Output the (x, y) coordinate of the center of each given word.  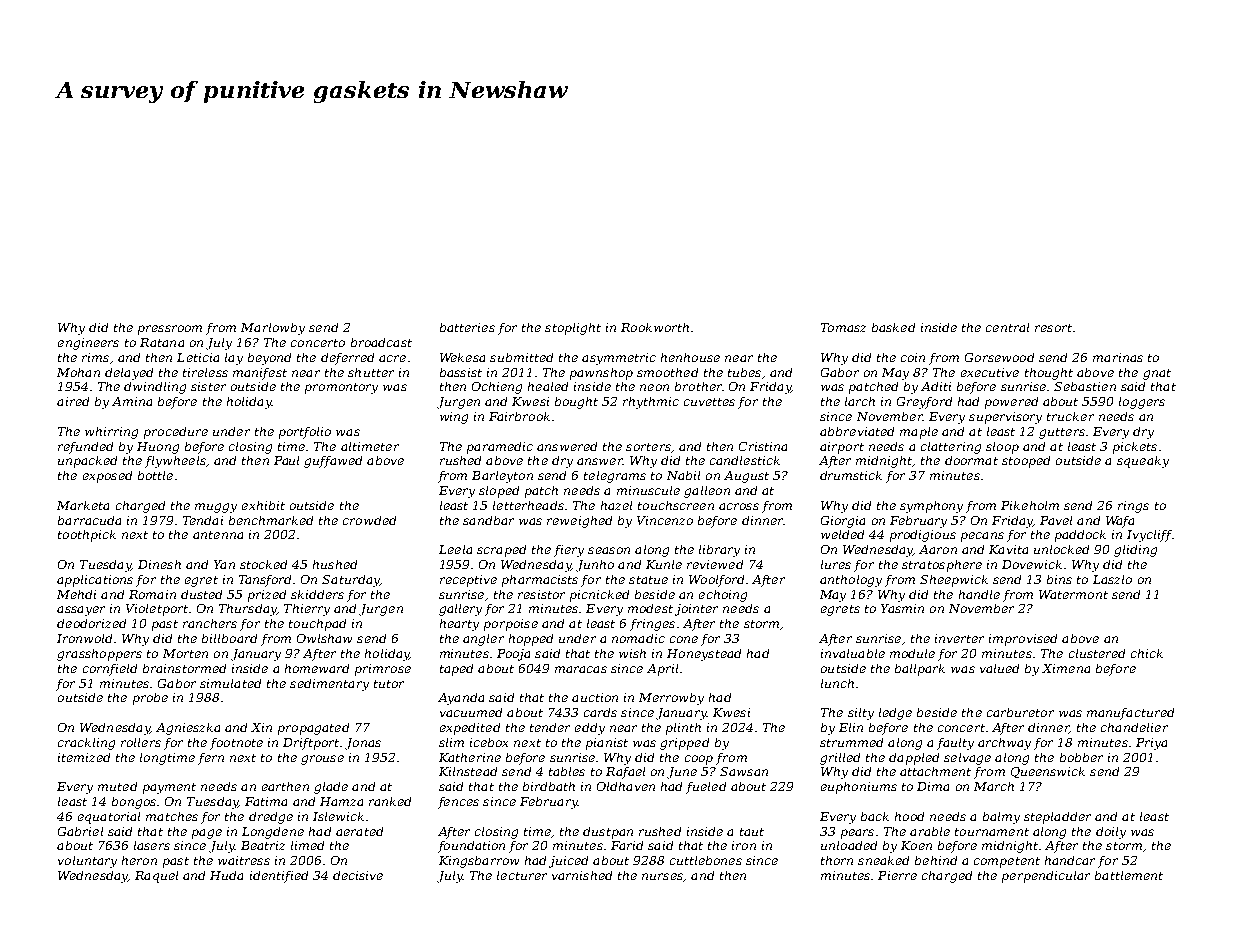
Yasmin (902, 608)
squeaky (1143, 462)
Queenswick (1048, 772)
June (682, 773)
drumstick (851, 475)
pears (857, 834)
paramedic (500, 448)
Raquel (156, 877)
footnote (236, 744)
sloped (499, 492)
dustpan (608, 833)
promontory (341, 388)
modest (650, 608)
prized (267, 596)
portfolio (305, 433)
